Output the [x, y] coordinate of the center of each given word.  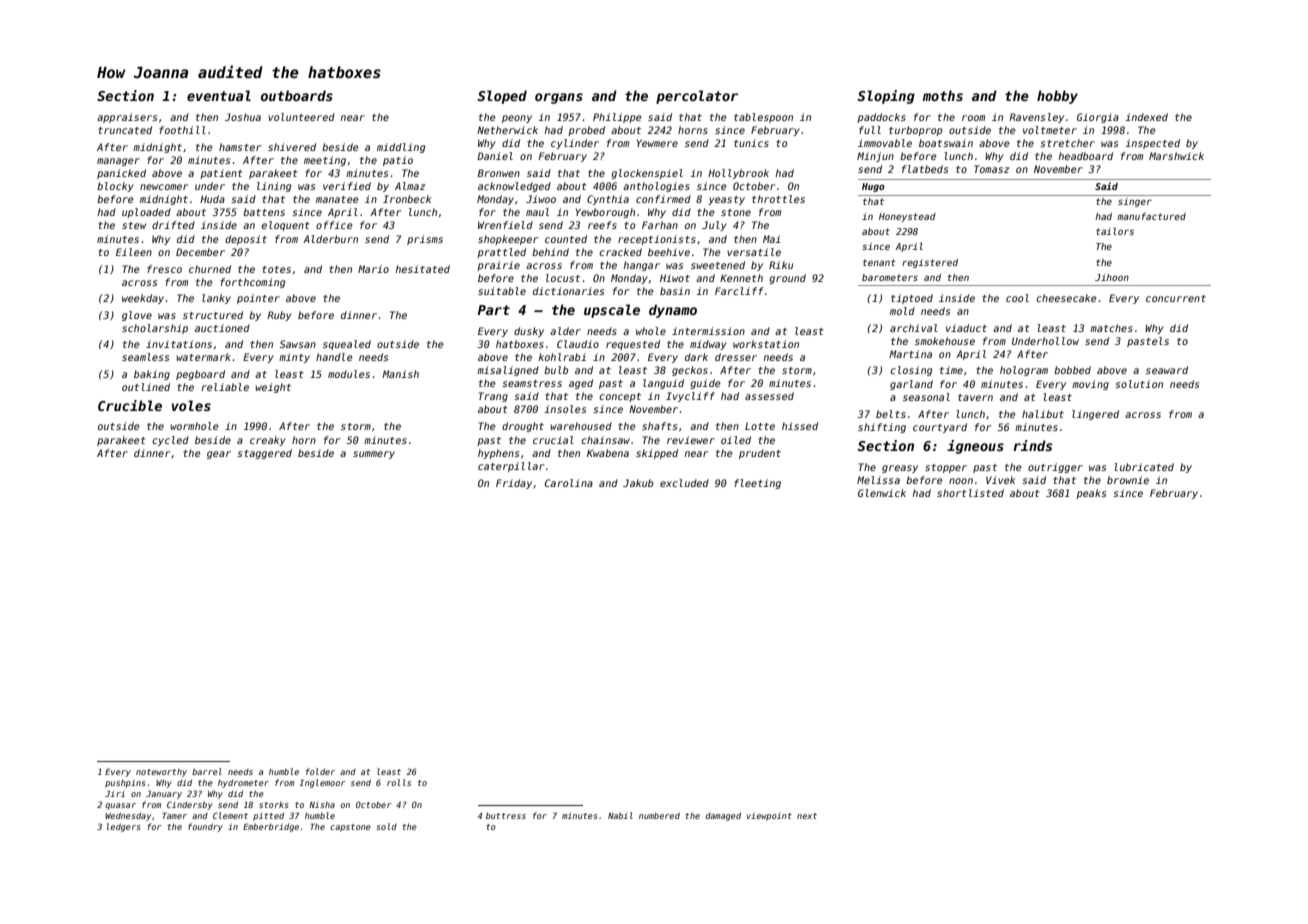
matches [1111, 328]
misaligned [508, 371]
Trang [493, 397]
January [164, 795]
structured [213, 315]
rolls [399, 782]
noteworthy [161, 773]
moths [943, 95]
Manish [400, 374]
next [807, 816]
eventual [219, 95]
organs [559, 98]
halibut [1043, 414]
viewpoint [769, 816]
